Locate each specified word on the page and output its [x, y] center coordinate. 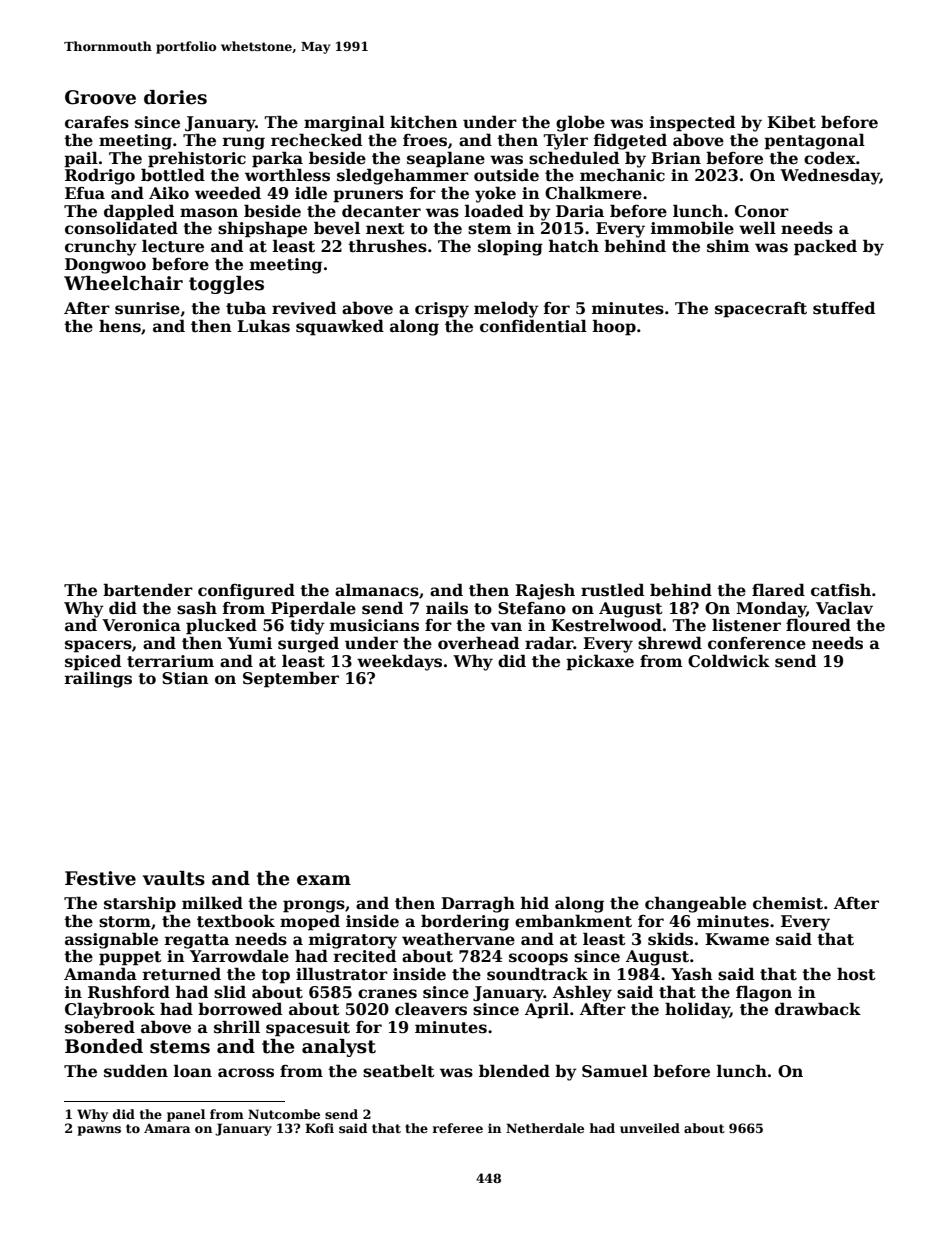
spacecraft [761, 310]
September [291, 679]
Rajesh [545, 591]
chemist [788, 903]
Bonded [104, 1046]
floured [818, 625]
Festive [100, 878]
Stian [185, 678]
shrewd [670, 643]
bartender [148, 590]
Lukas [263, 326]
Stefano [532, 608]
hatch [574, 246]
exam [324, 880]
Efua [85, 193]
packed [825, 247]
